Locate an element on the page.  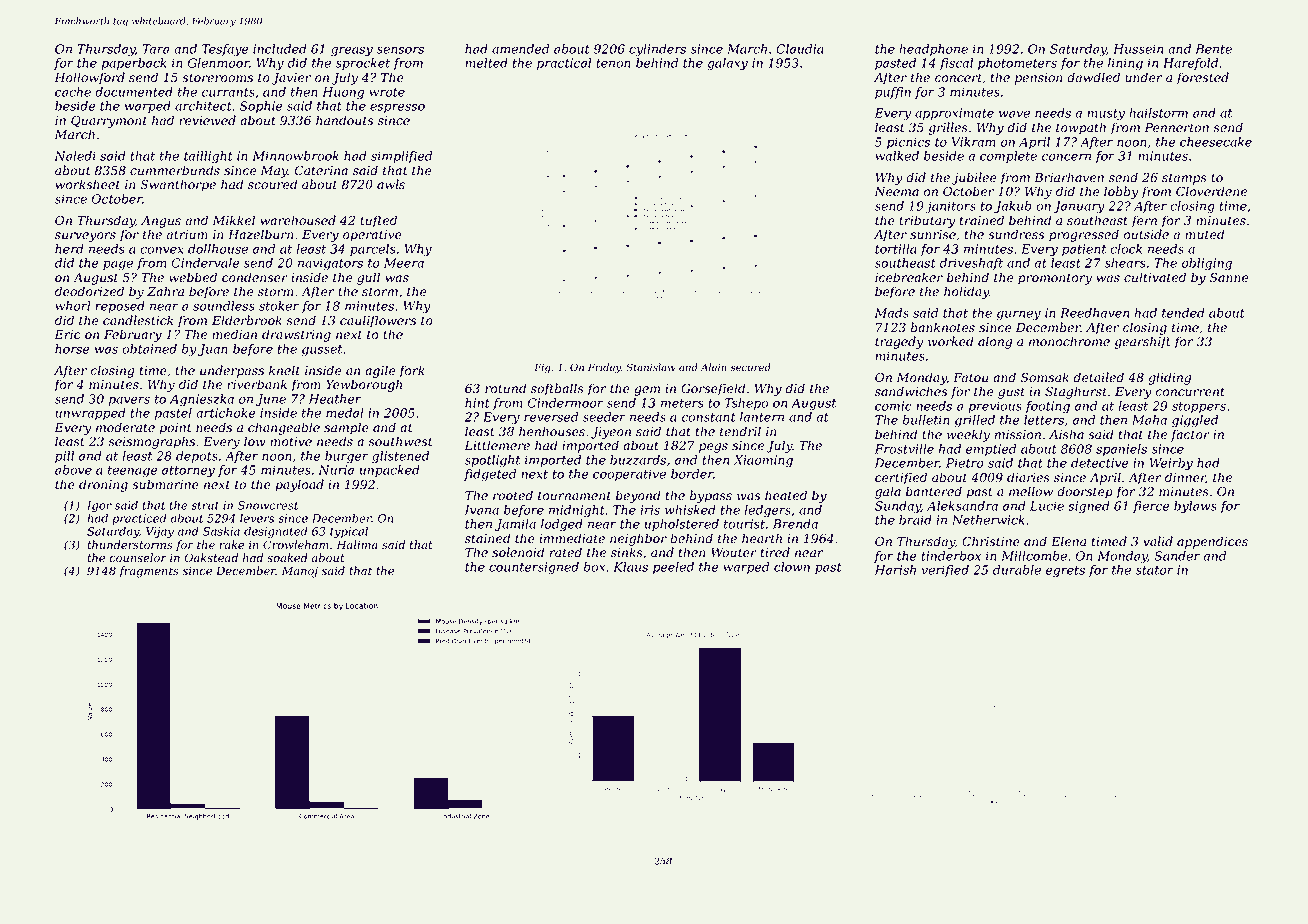
Swanthorpe is located at coordinates (178, 185).
